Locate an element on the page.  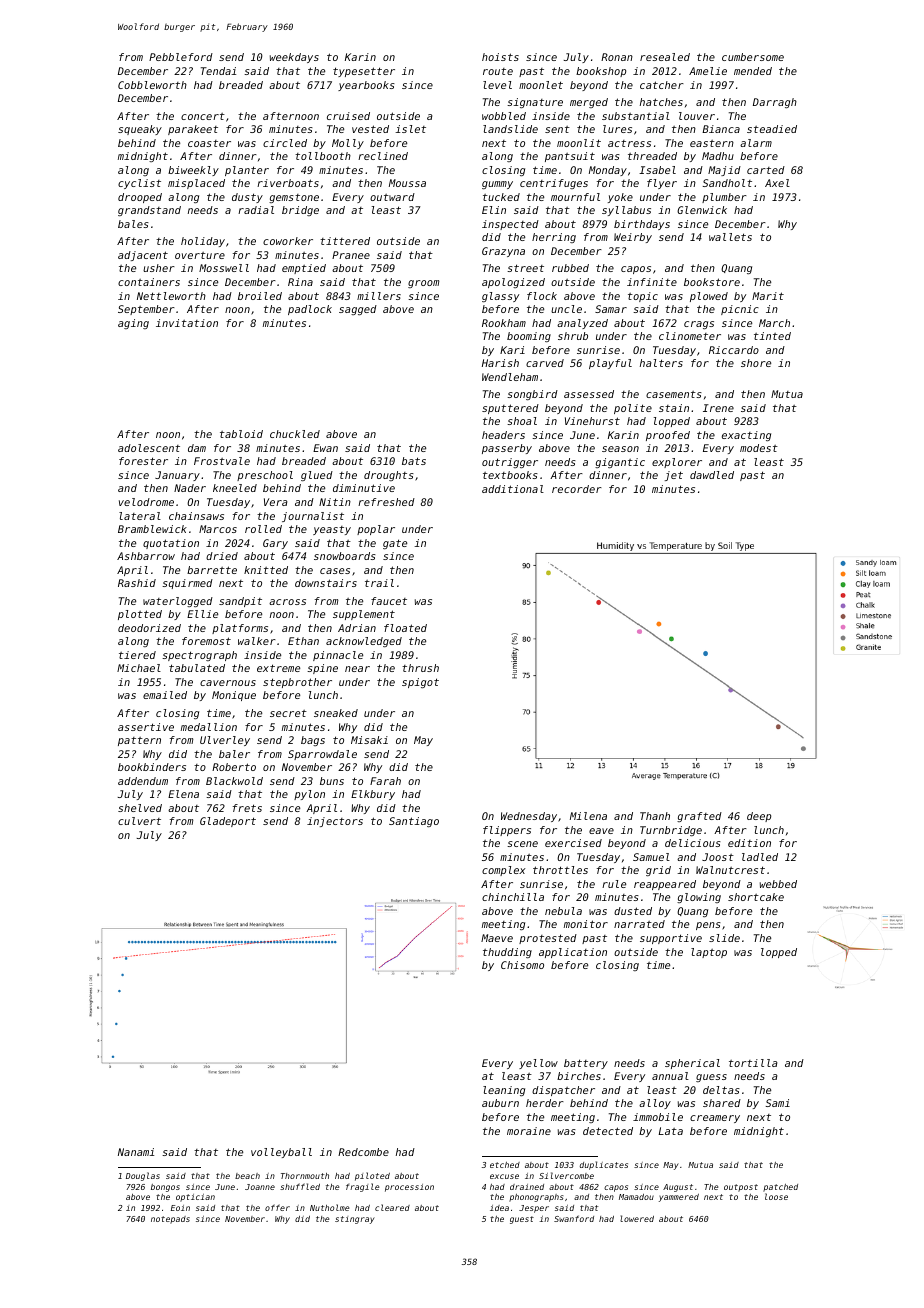
Santiago is located at coordinates (414, 822).
